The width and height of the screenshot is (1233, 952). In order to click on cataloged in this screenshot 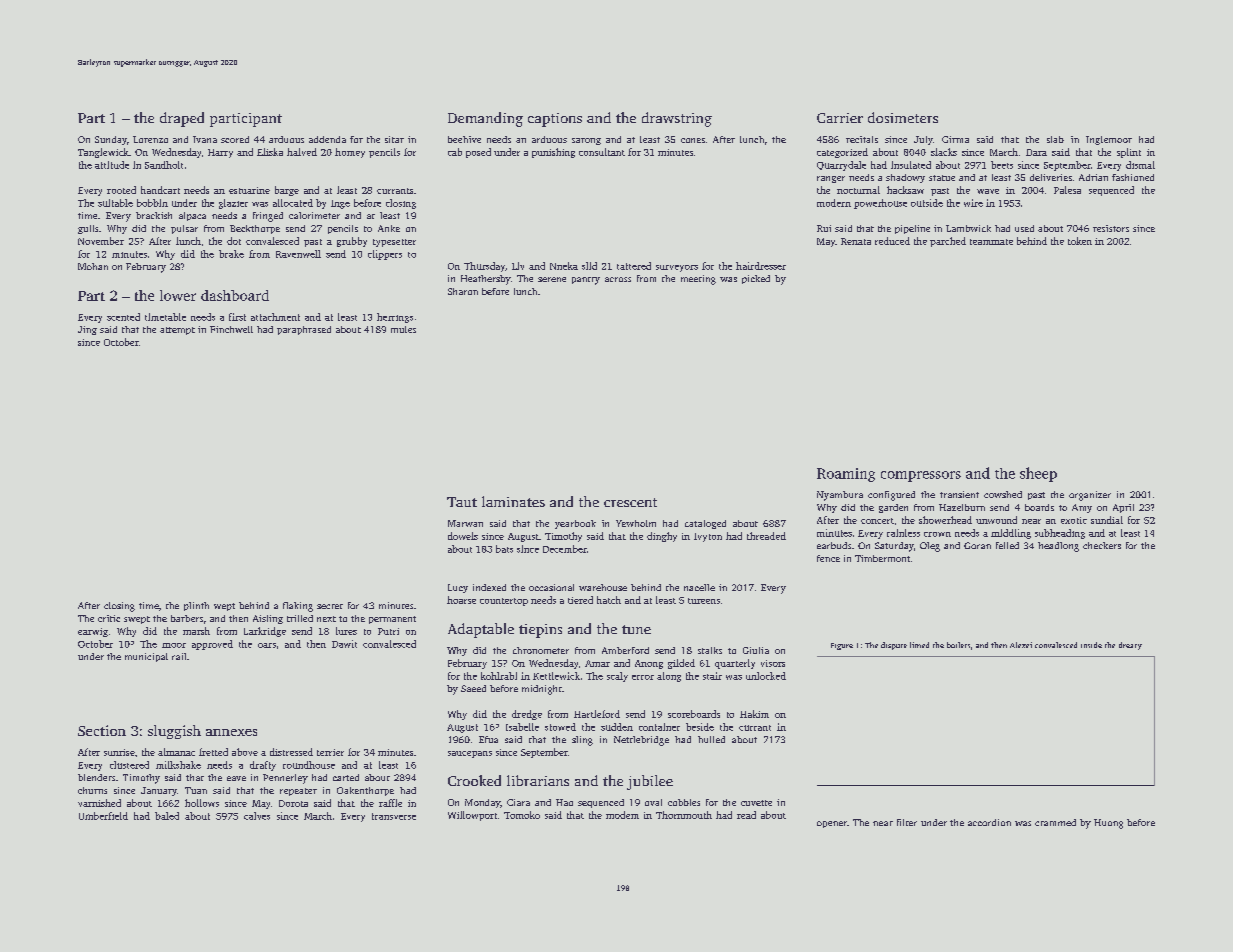, I will do `click(705, 524)`.
